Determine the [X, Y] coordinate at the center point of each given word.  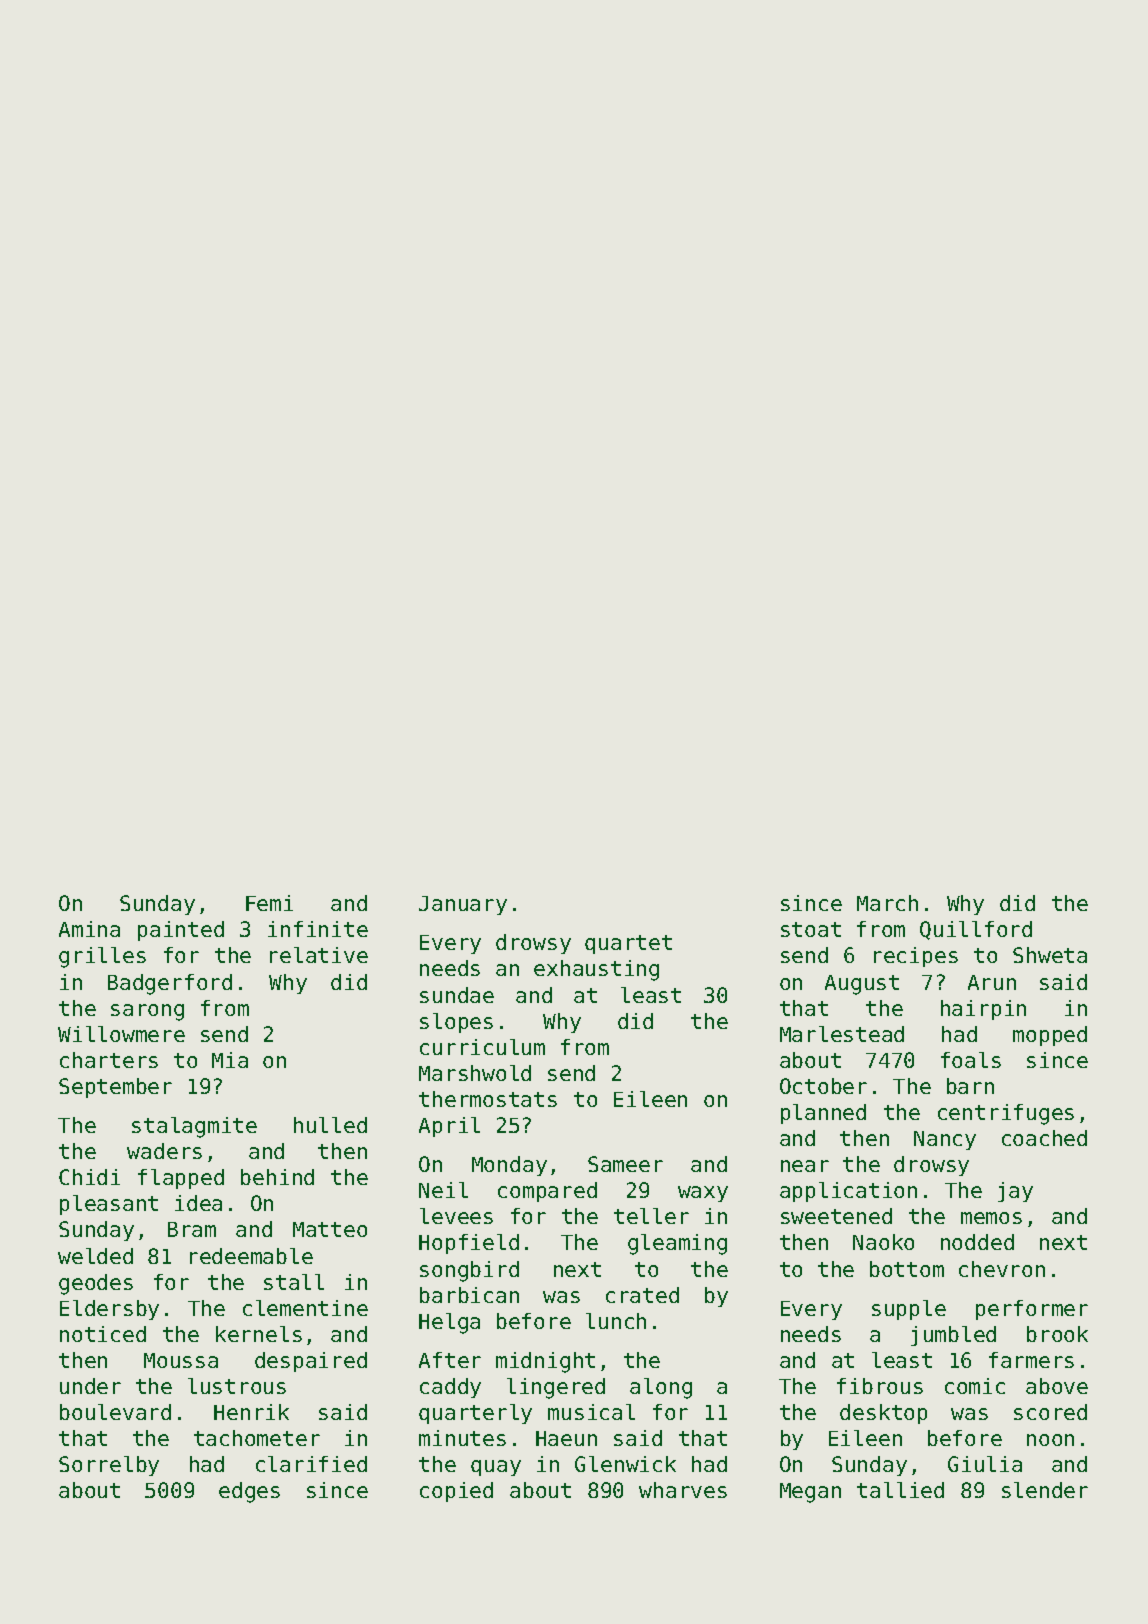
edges [249, 1492]
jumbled [953, 1336]
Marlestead [842, 1034]
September [115, 1088]
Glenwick [625, 1464]
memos [991, 1218]
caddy [450, 1388]
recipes [916, 957]
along [661, 1388]
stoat [811, 929]
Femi [269, 903]
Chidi [89, 1177]
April [449, 1127]
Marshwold [475, 1073]
